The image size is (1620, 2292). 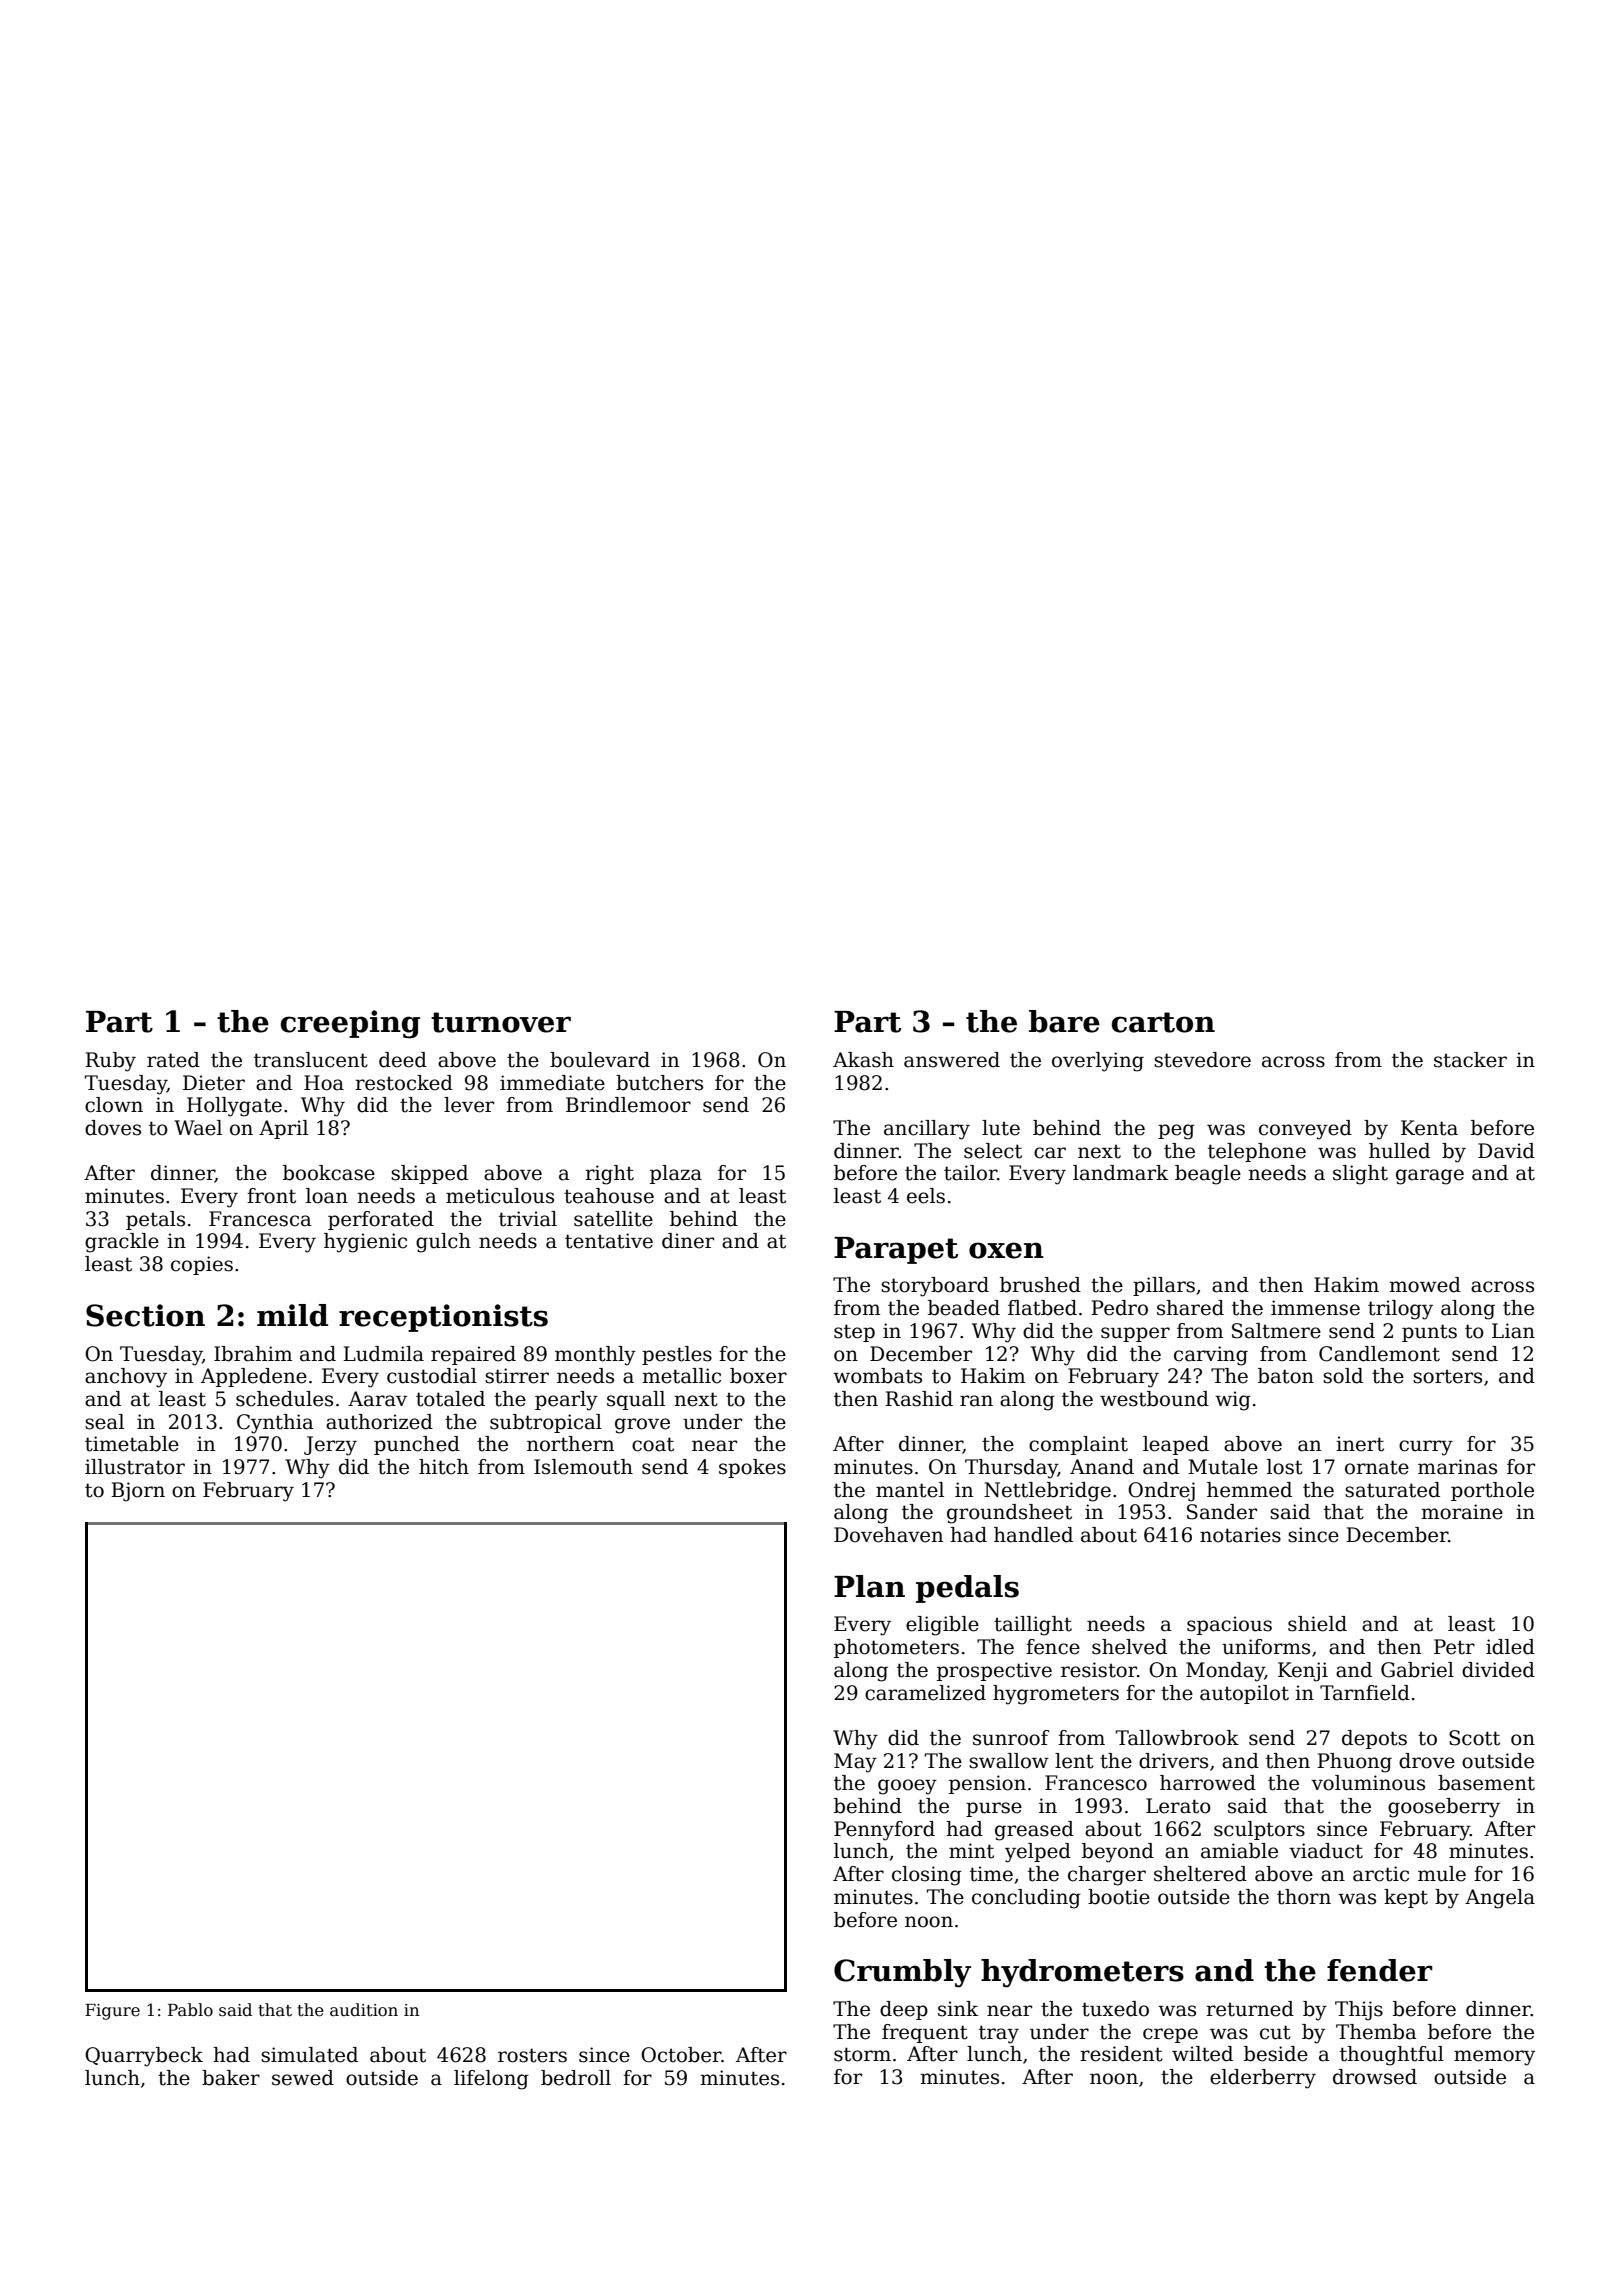 I want to click on carton, so click(x=1163, y=1022).
